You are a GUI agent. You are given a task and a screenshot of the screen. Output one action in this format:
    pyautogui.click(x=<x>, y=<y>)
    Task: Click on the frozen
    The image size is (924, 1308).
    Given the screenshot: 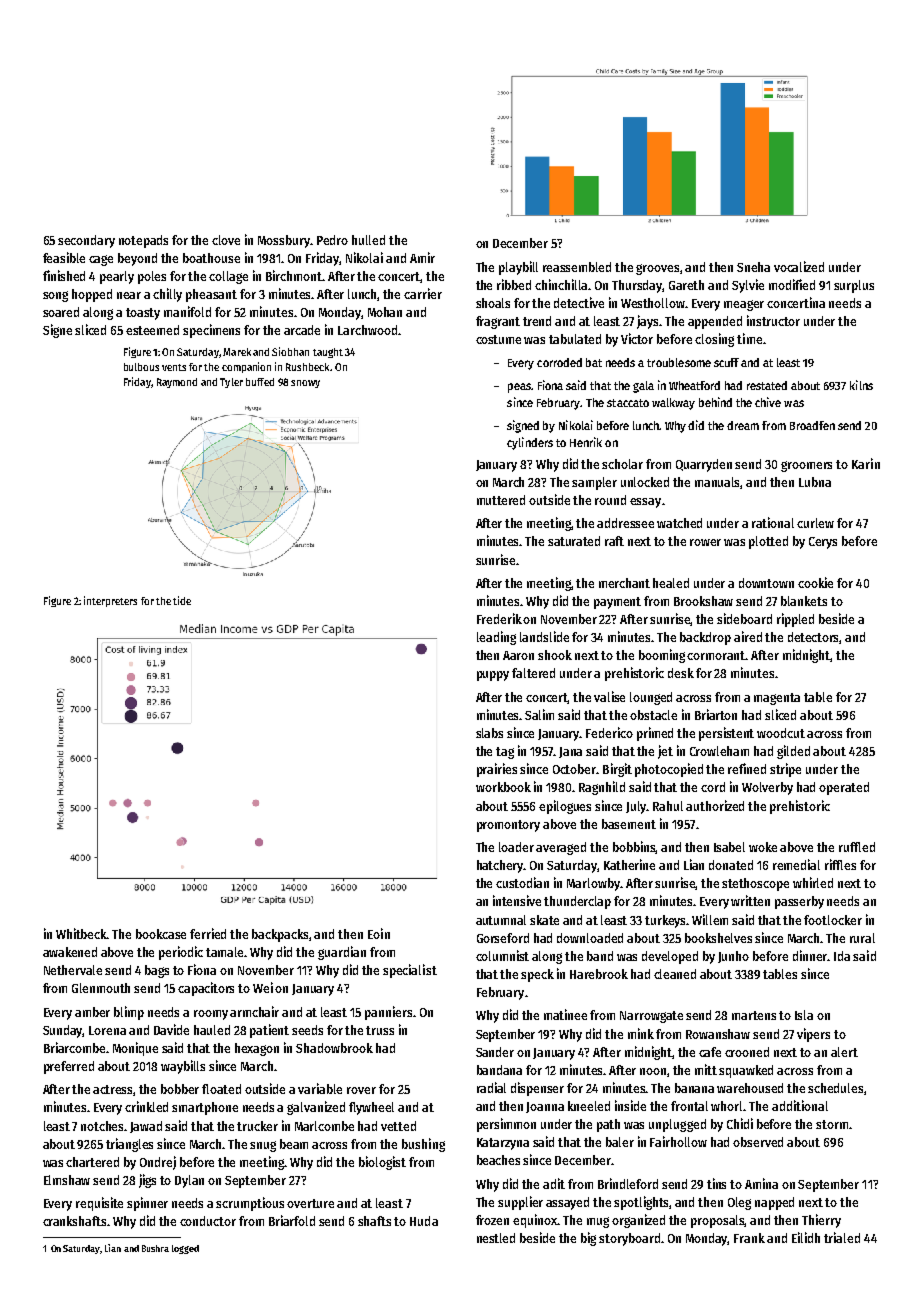 What is the action you would take?
    pyautogui.click(x=492, y=1220)
